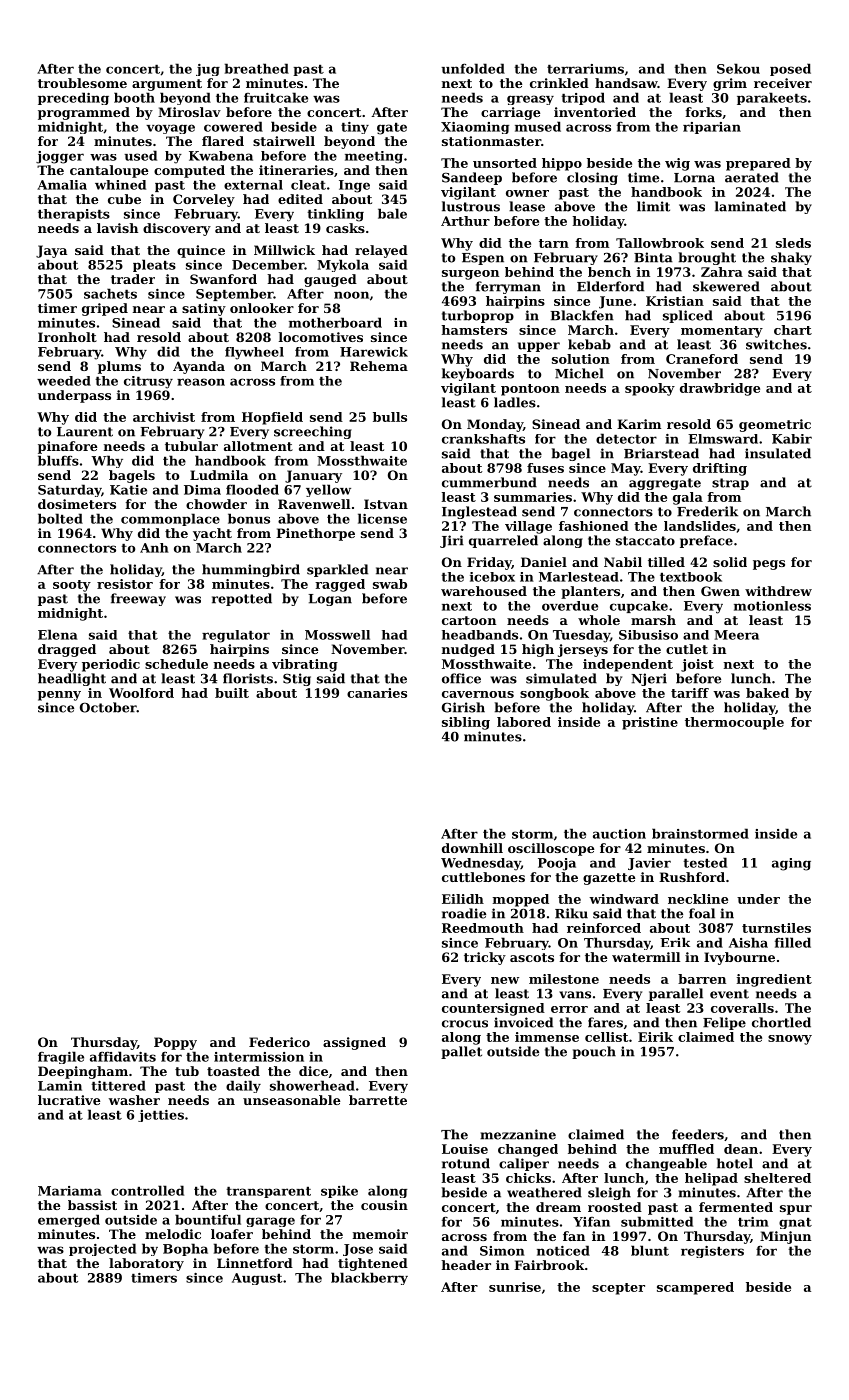 The width and height of the page is (849, 1400). Describe the element at coordinates (146, 1264) in the page. I see `laboratory` at that location.
